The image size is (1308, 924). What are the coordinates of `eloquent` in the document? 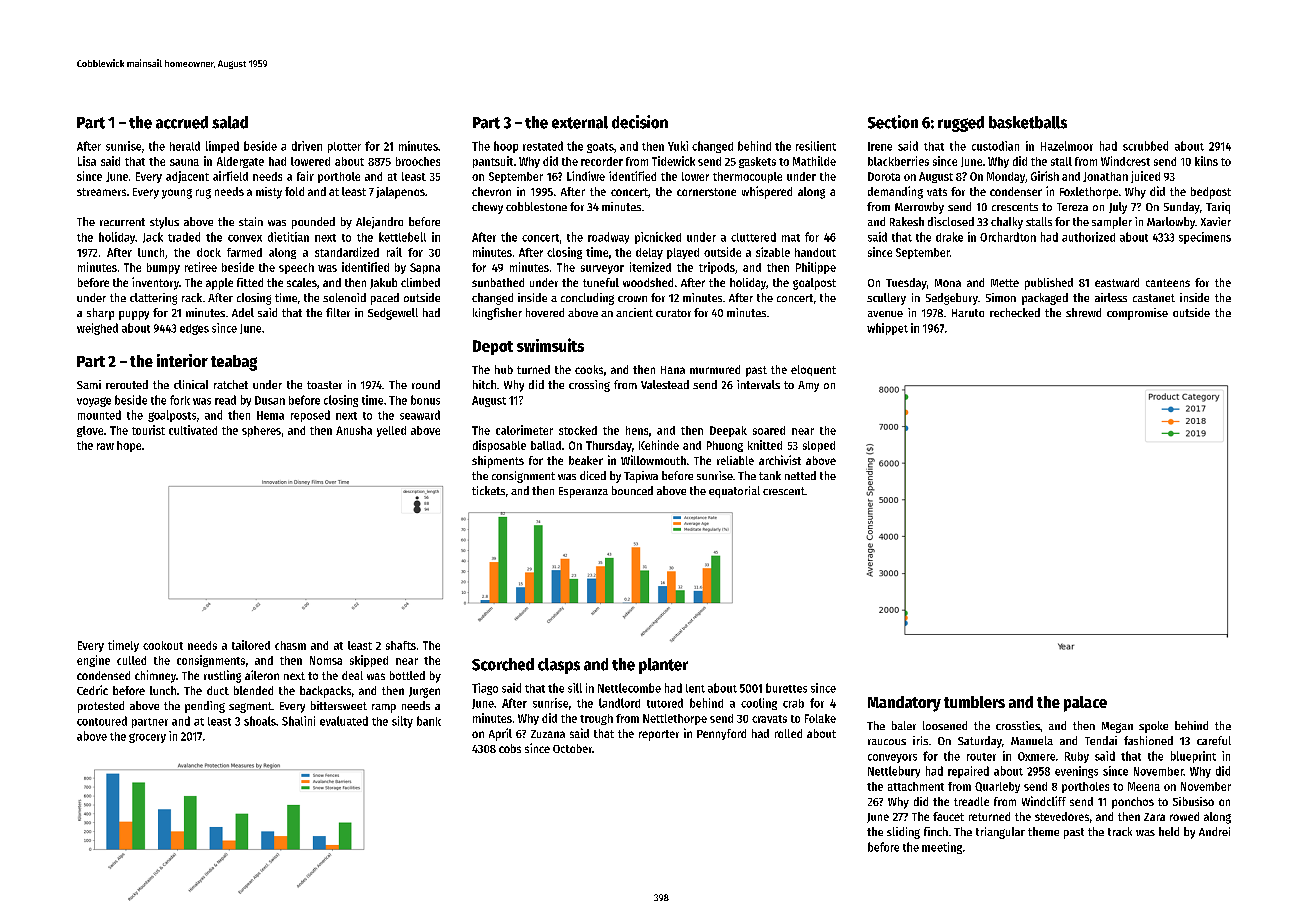 It's located at (813, 370).
